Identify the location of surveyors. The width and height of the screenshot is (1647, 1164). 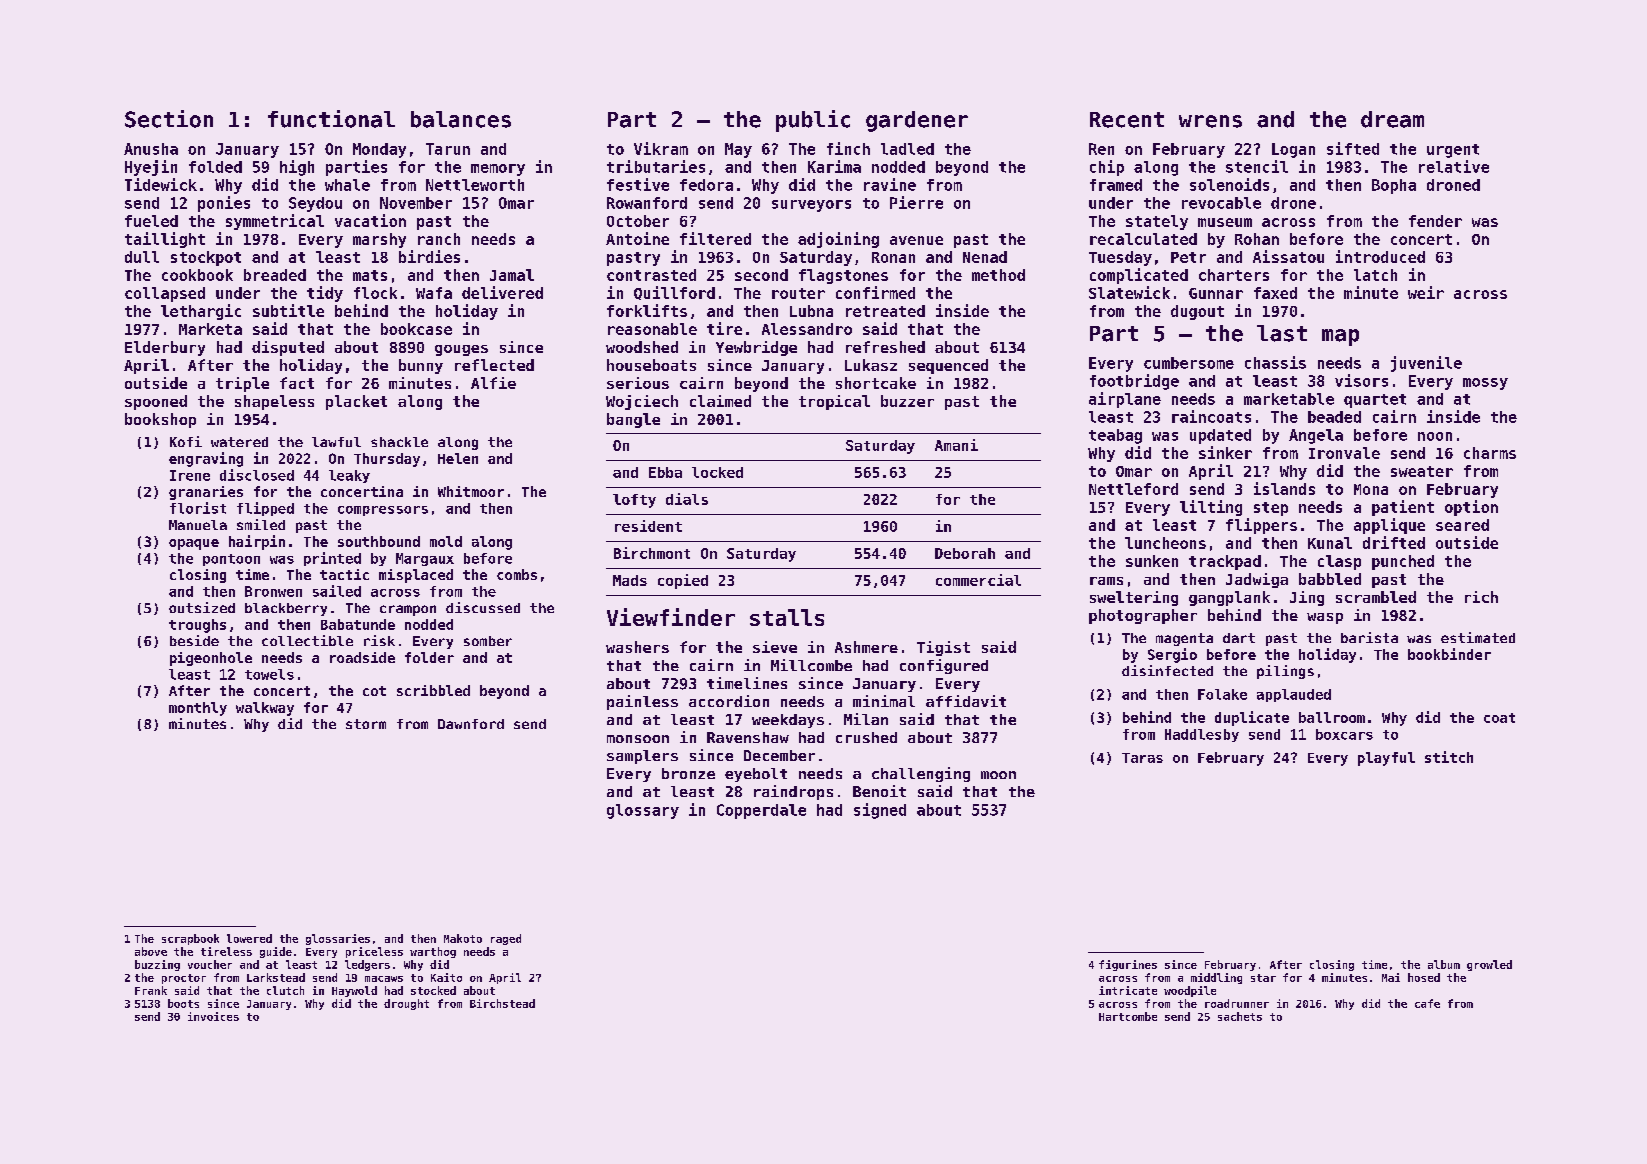
(811, 206).
